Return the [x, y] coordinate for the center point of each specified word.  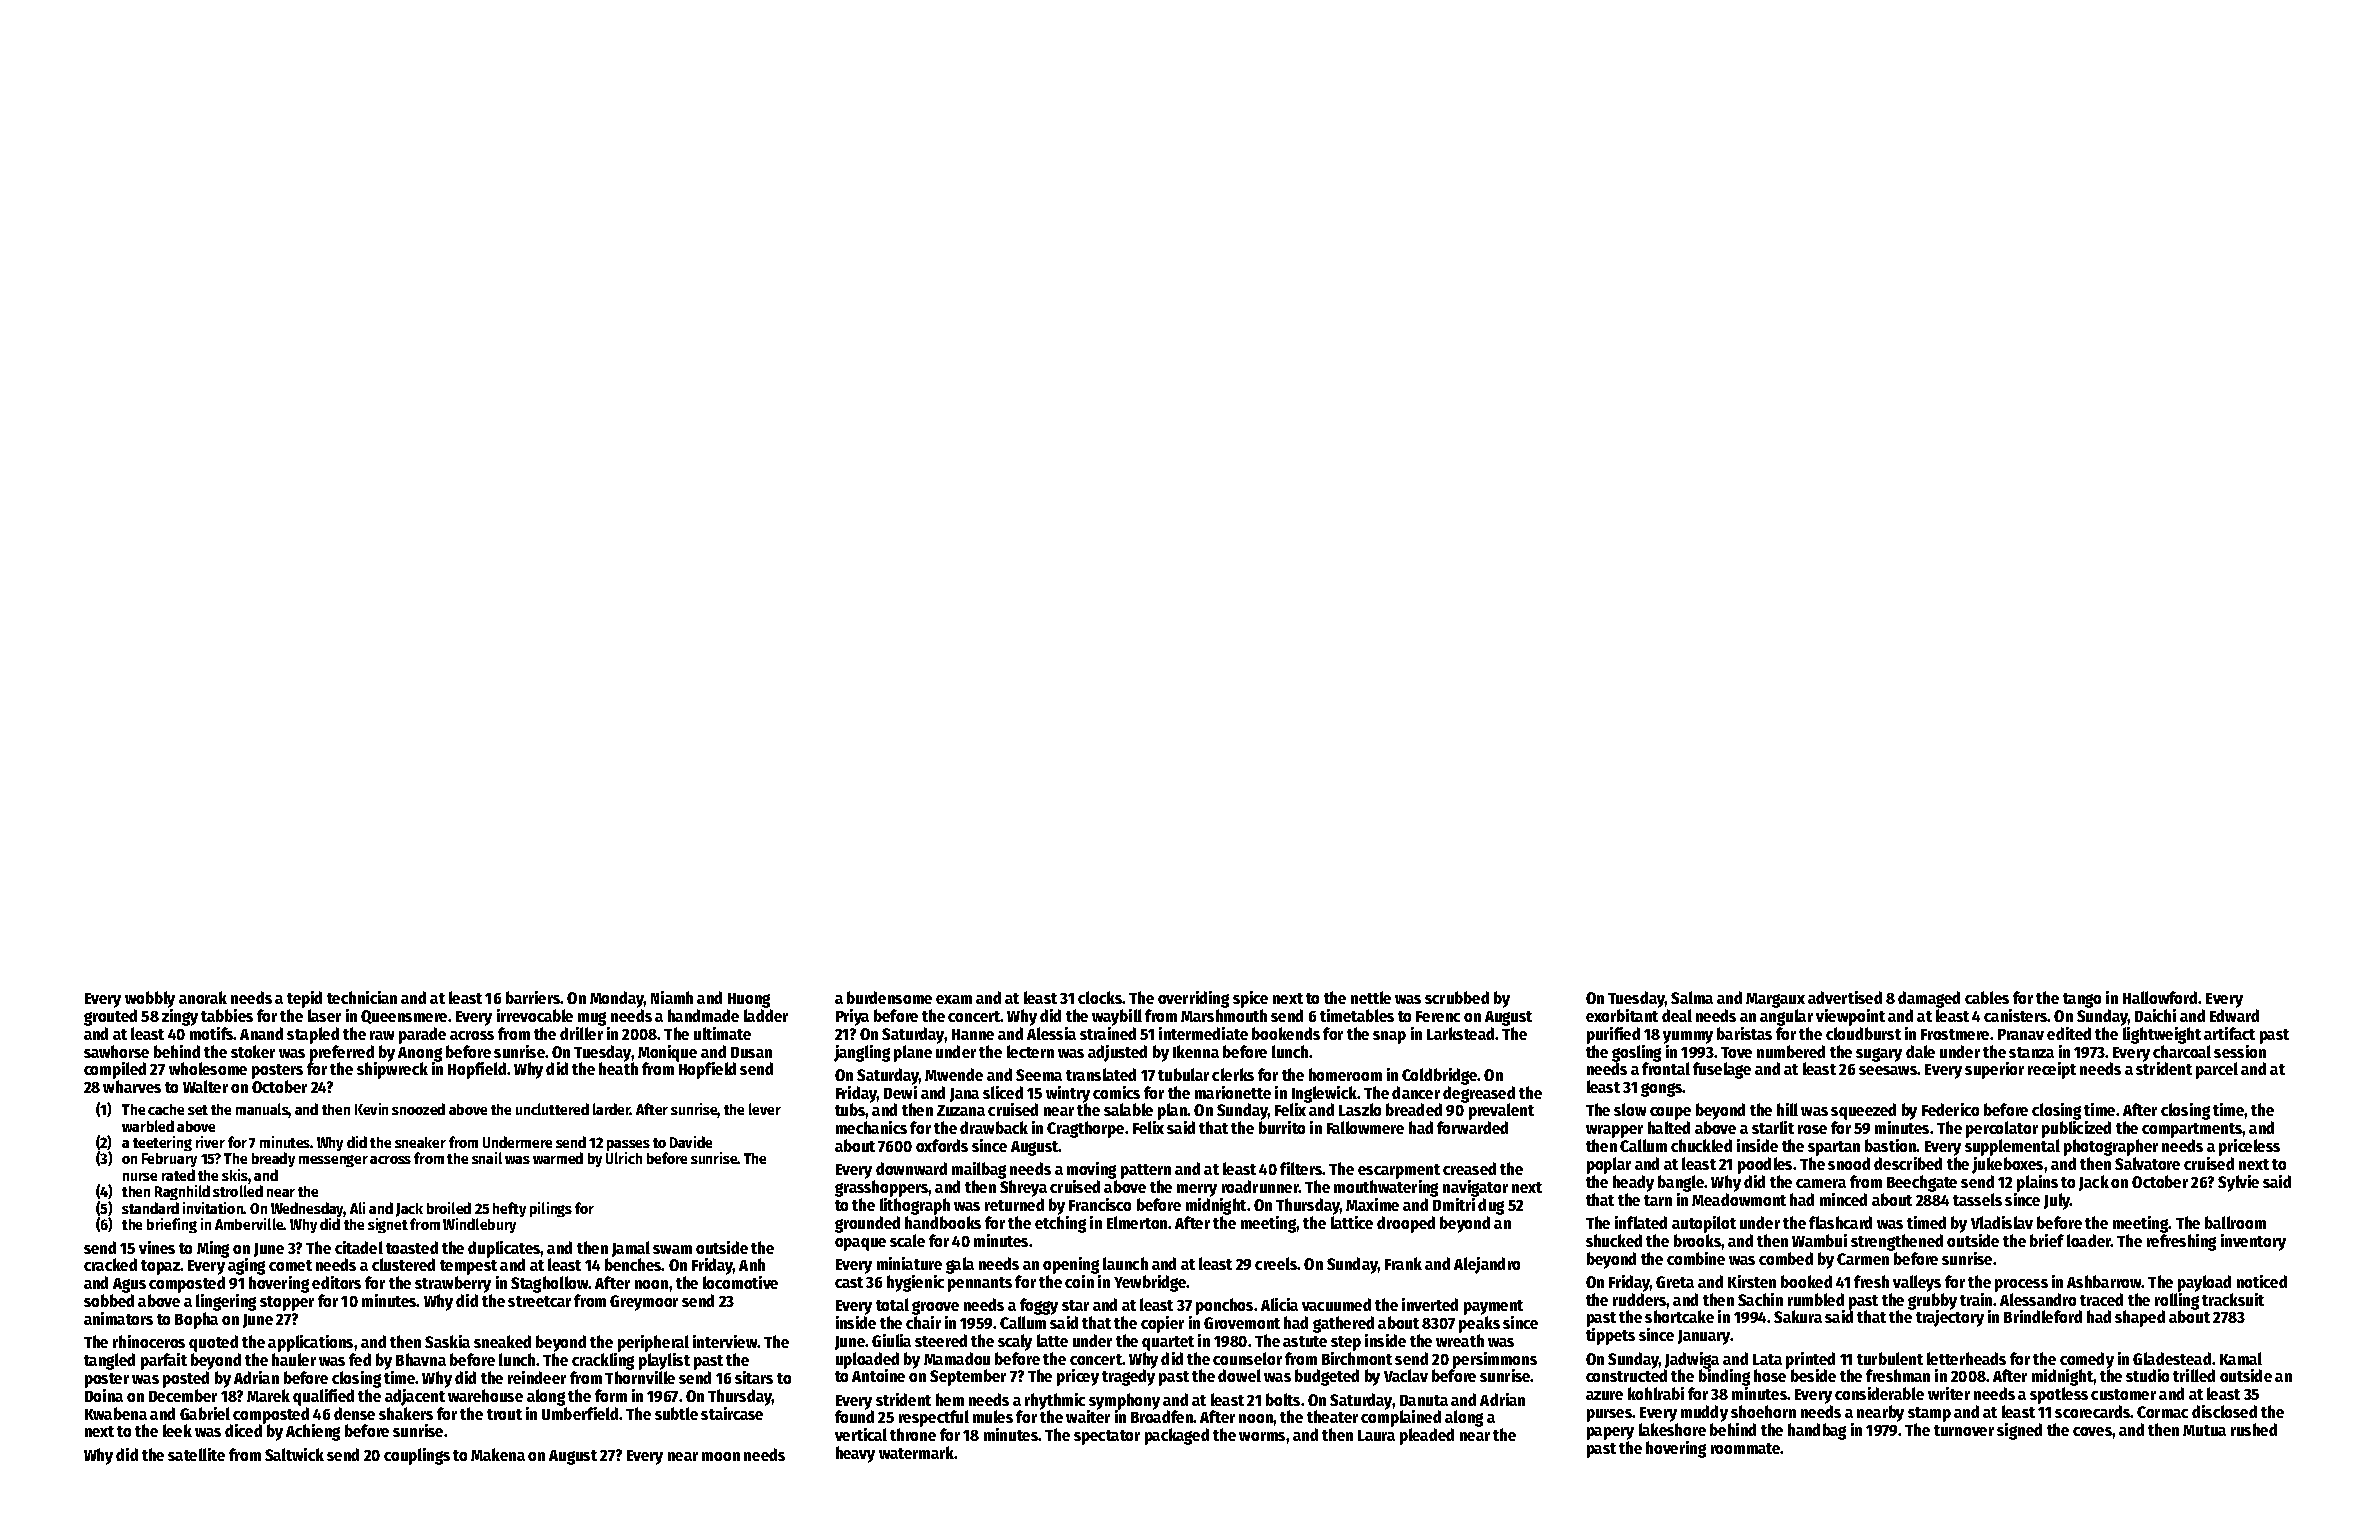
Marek [268, 1395]
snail [487, 1158]
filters [1301, 1168]
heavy [855, 1454]
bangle [1681, 1183]
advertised [1845, 997]
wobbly [150, 999]
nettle [1371, 997]
